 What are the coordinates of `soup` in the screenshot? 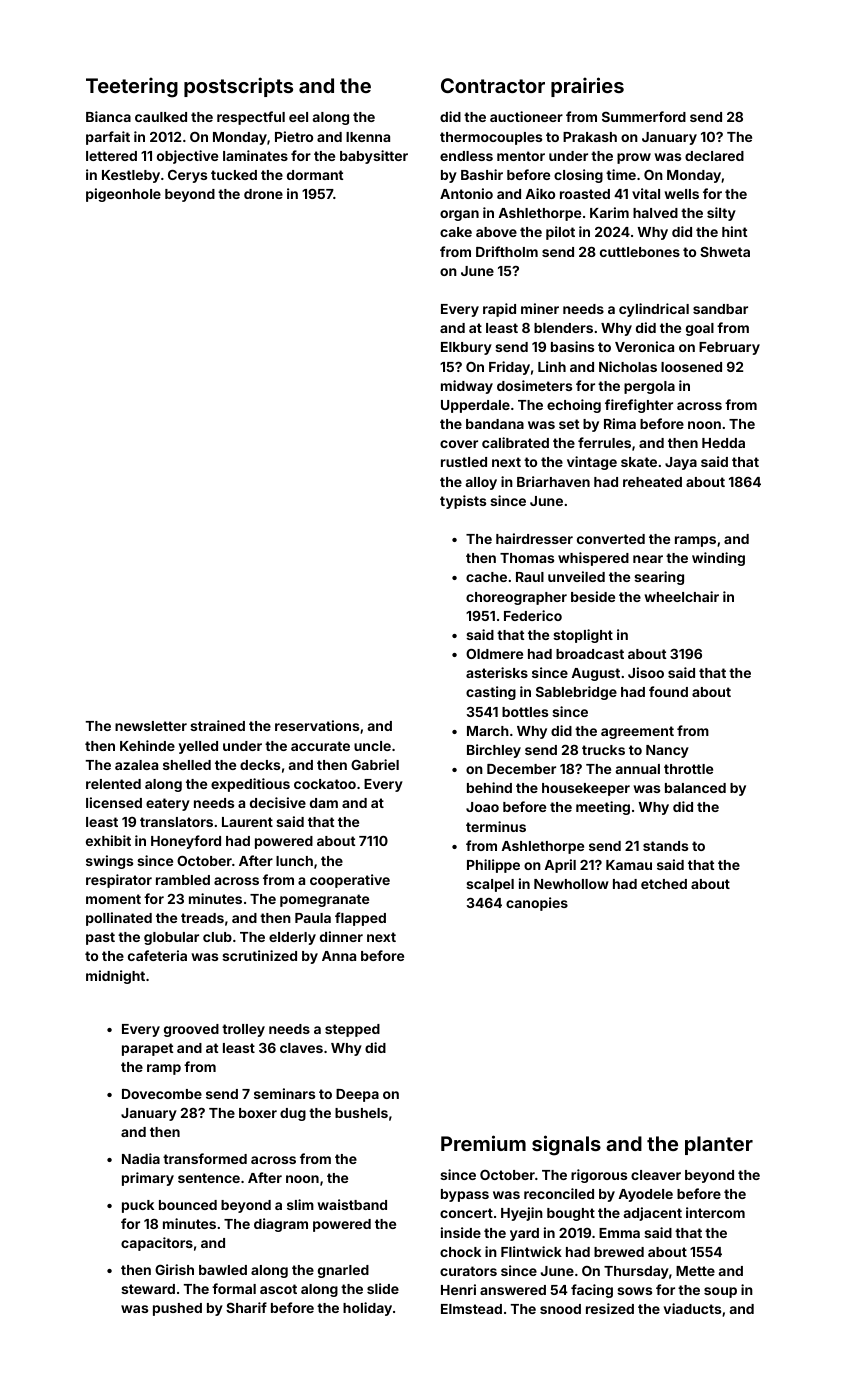 It's located at (720, 1292).
